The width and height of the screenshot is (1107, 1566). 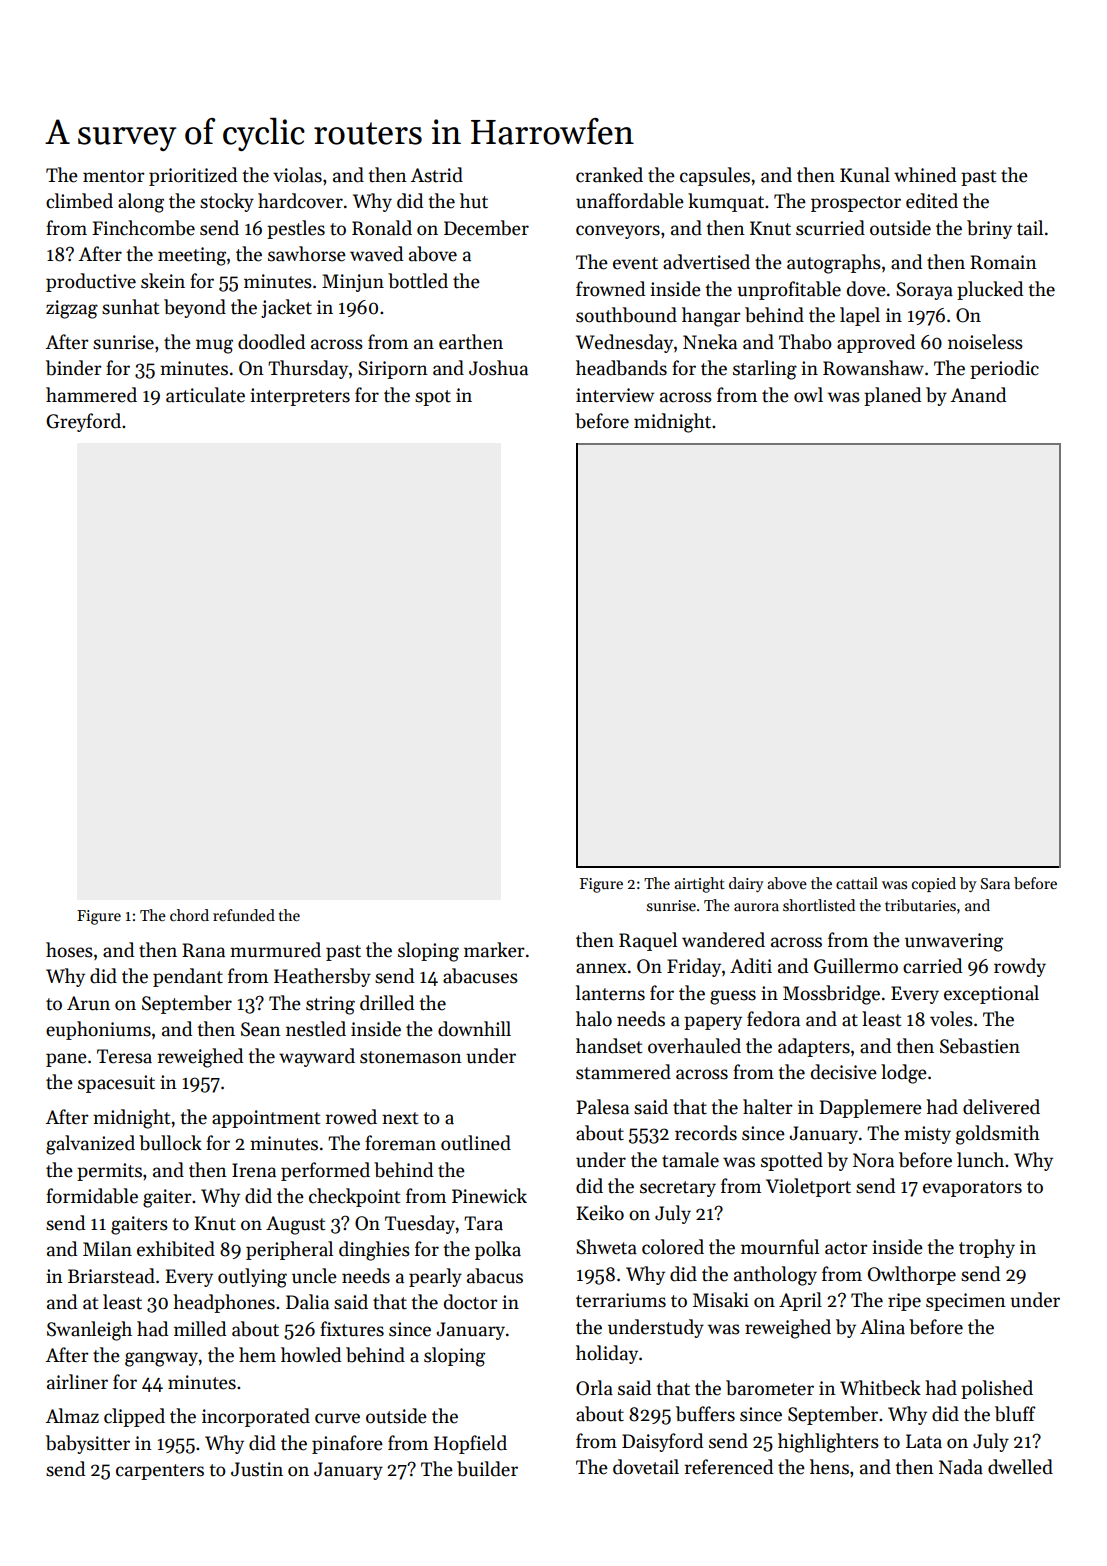 What do you see at coordinates (978, 395) in the screenshot?
I see `Anand` at bounding box center [978, 395].
